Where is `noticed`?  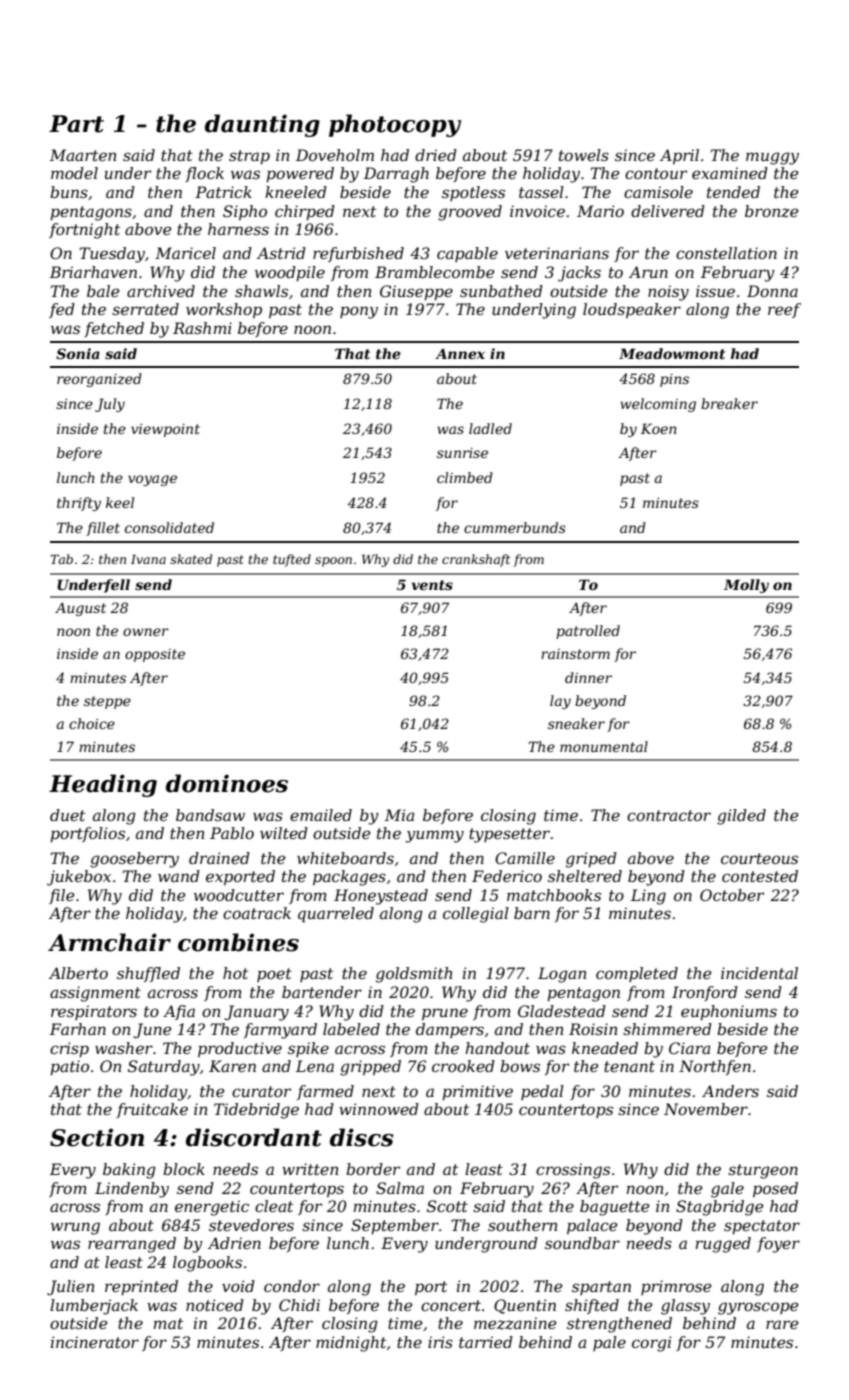 noticed is located at coordinates (215, 1305).
